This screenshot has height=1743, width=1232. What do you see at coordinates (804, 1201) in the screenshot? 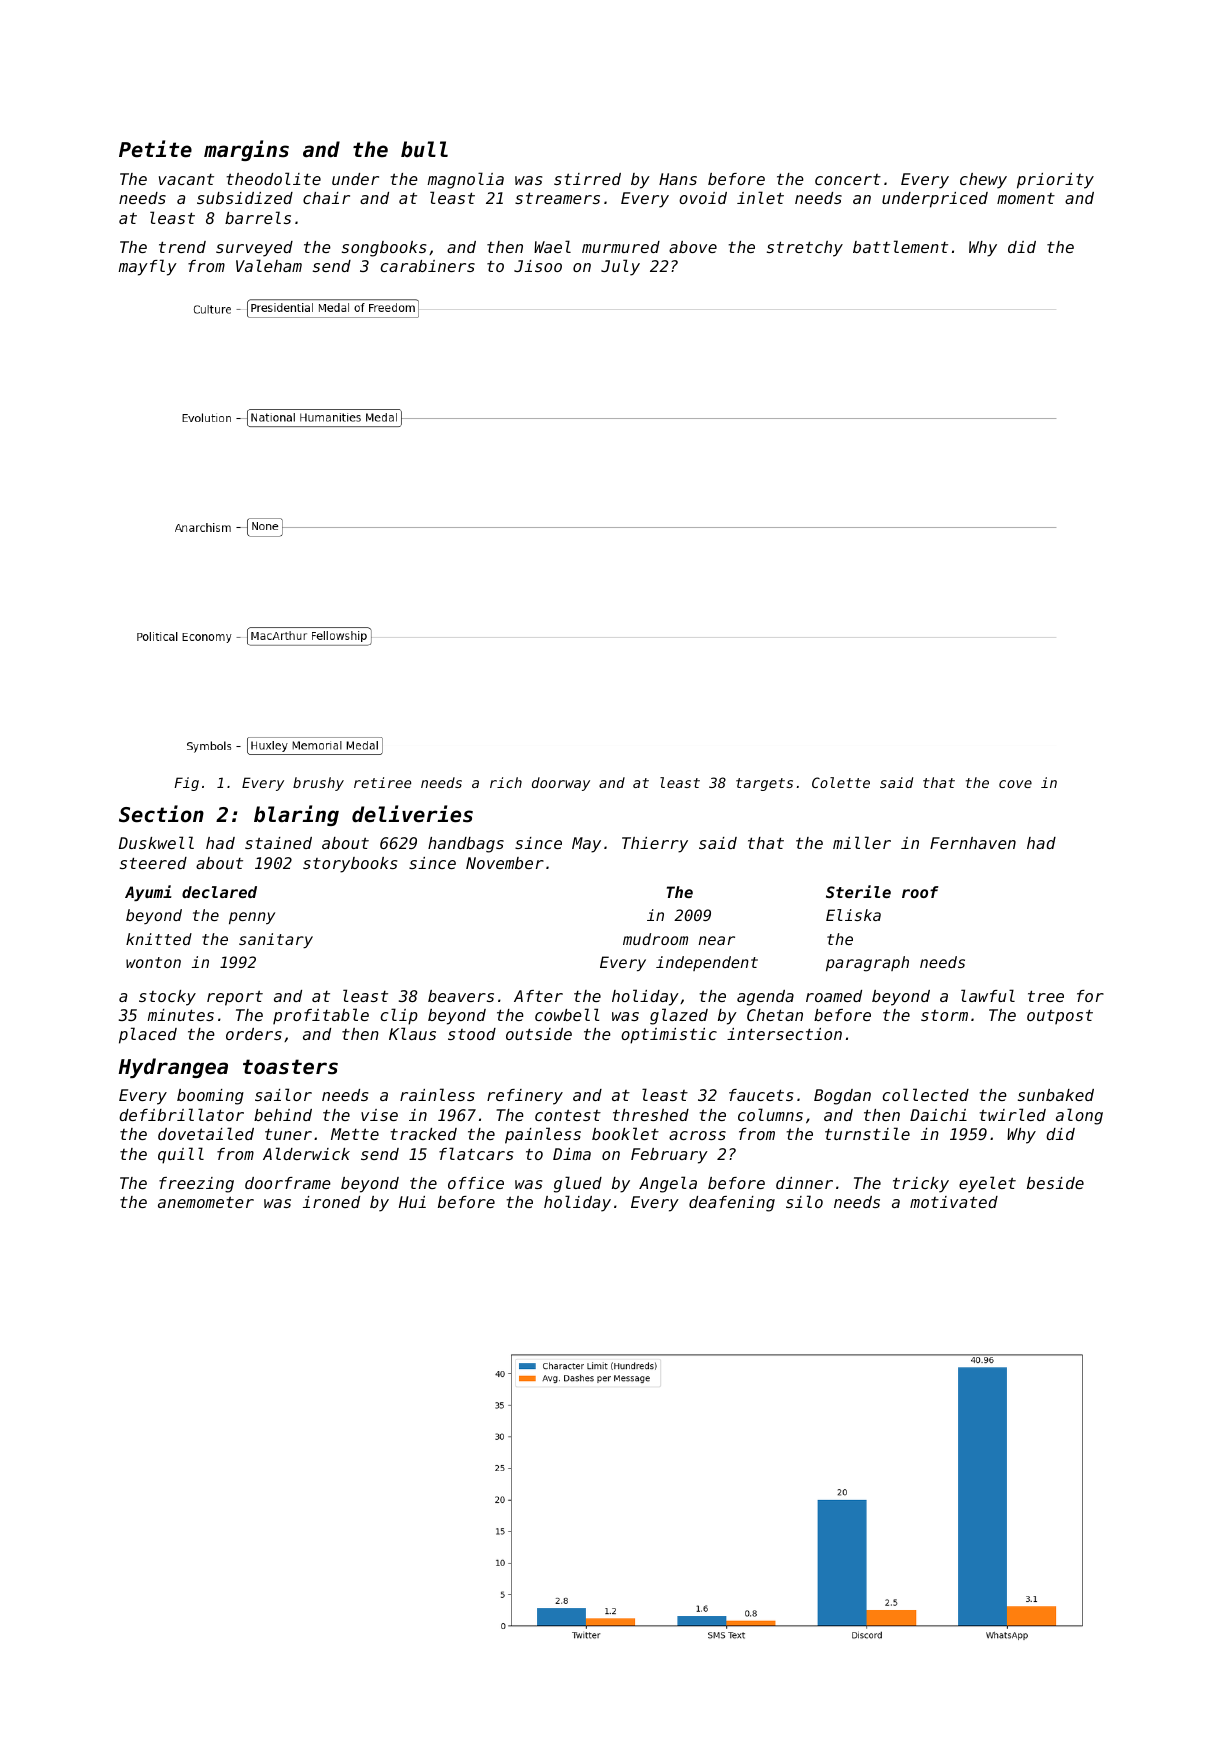
I see `silo` at bounding box center [804, 1201].
